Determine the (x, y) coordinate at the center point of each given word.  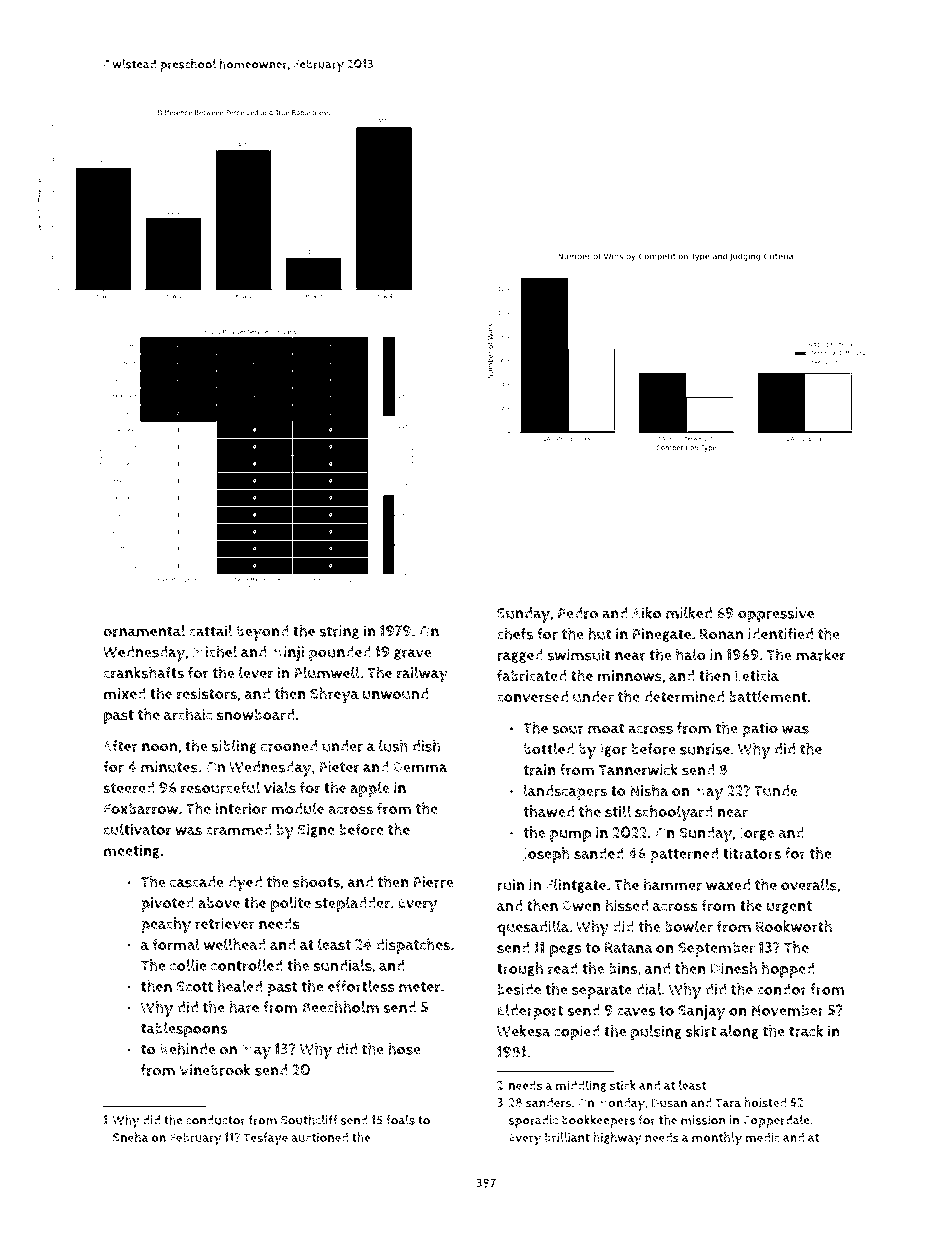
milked (689, 613)
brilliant (567, 1137)
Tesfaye (265, 1139)
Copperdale (776, 1121)
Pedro (578, 613)
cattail (210, 631)
